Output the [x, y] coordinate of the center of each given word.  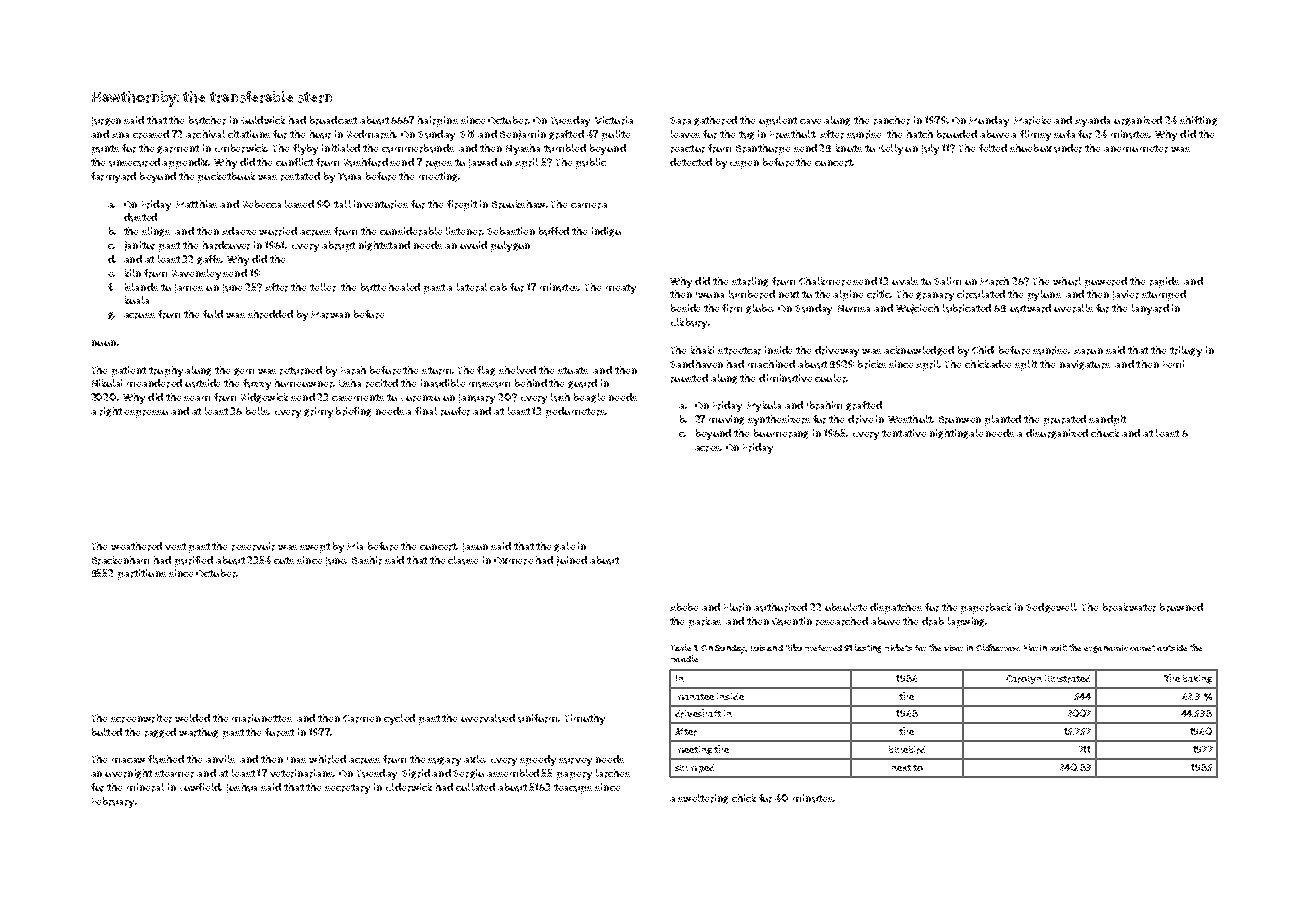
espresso [146, 414]
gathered [715, 121]
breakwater [1129, 607]
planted [1003, 420]
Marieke [1032, 120]
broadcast [333, 120]
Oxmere [513, 561]
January [477, 399]
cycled [399, 719]
